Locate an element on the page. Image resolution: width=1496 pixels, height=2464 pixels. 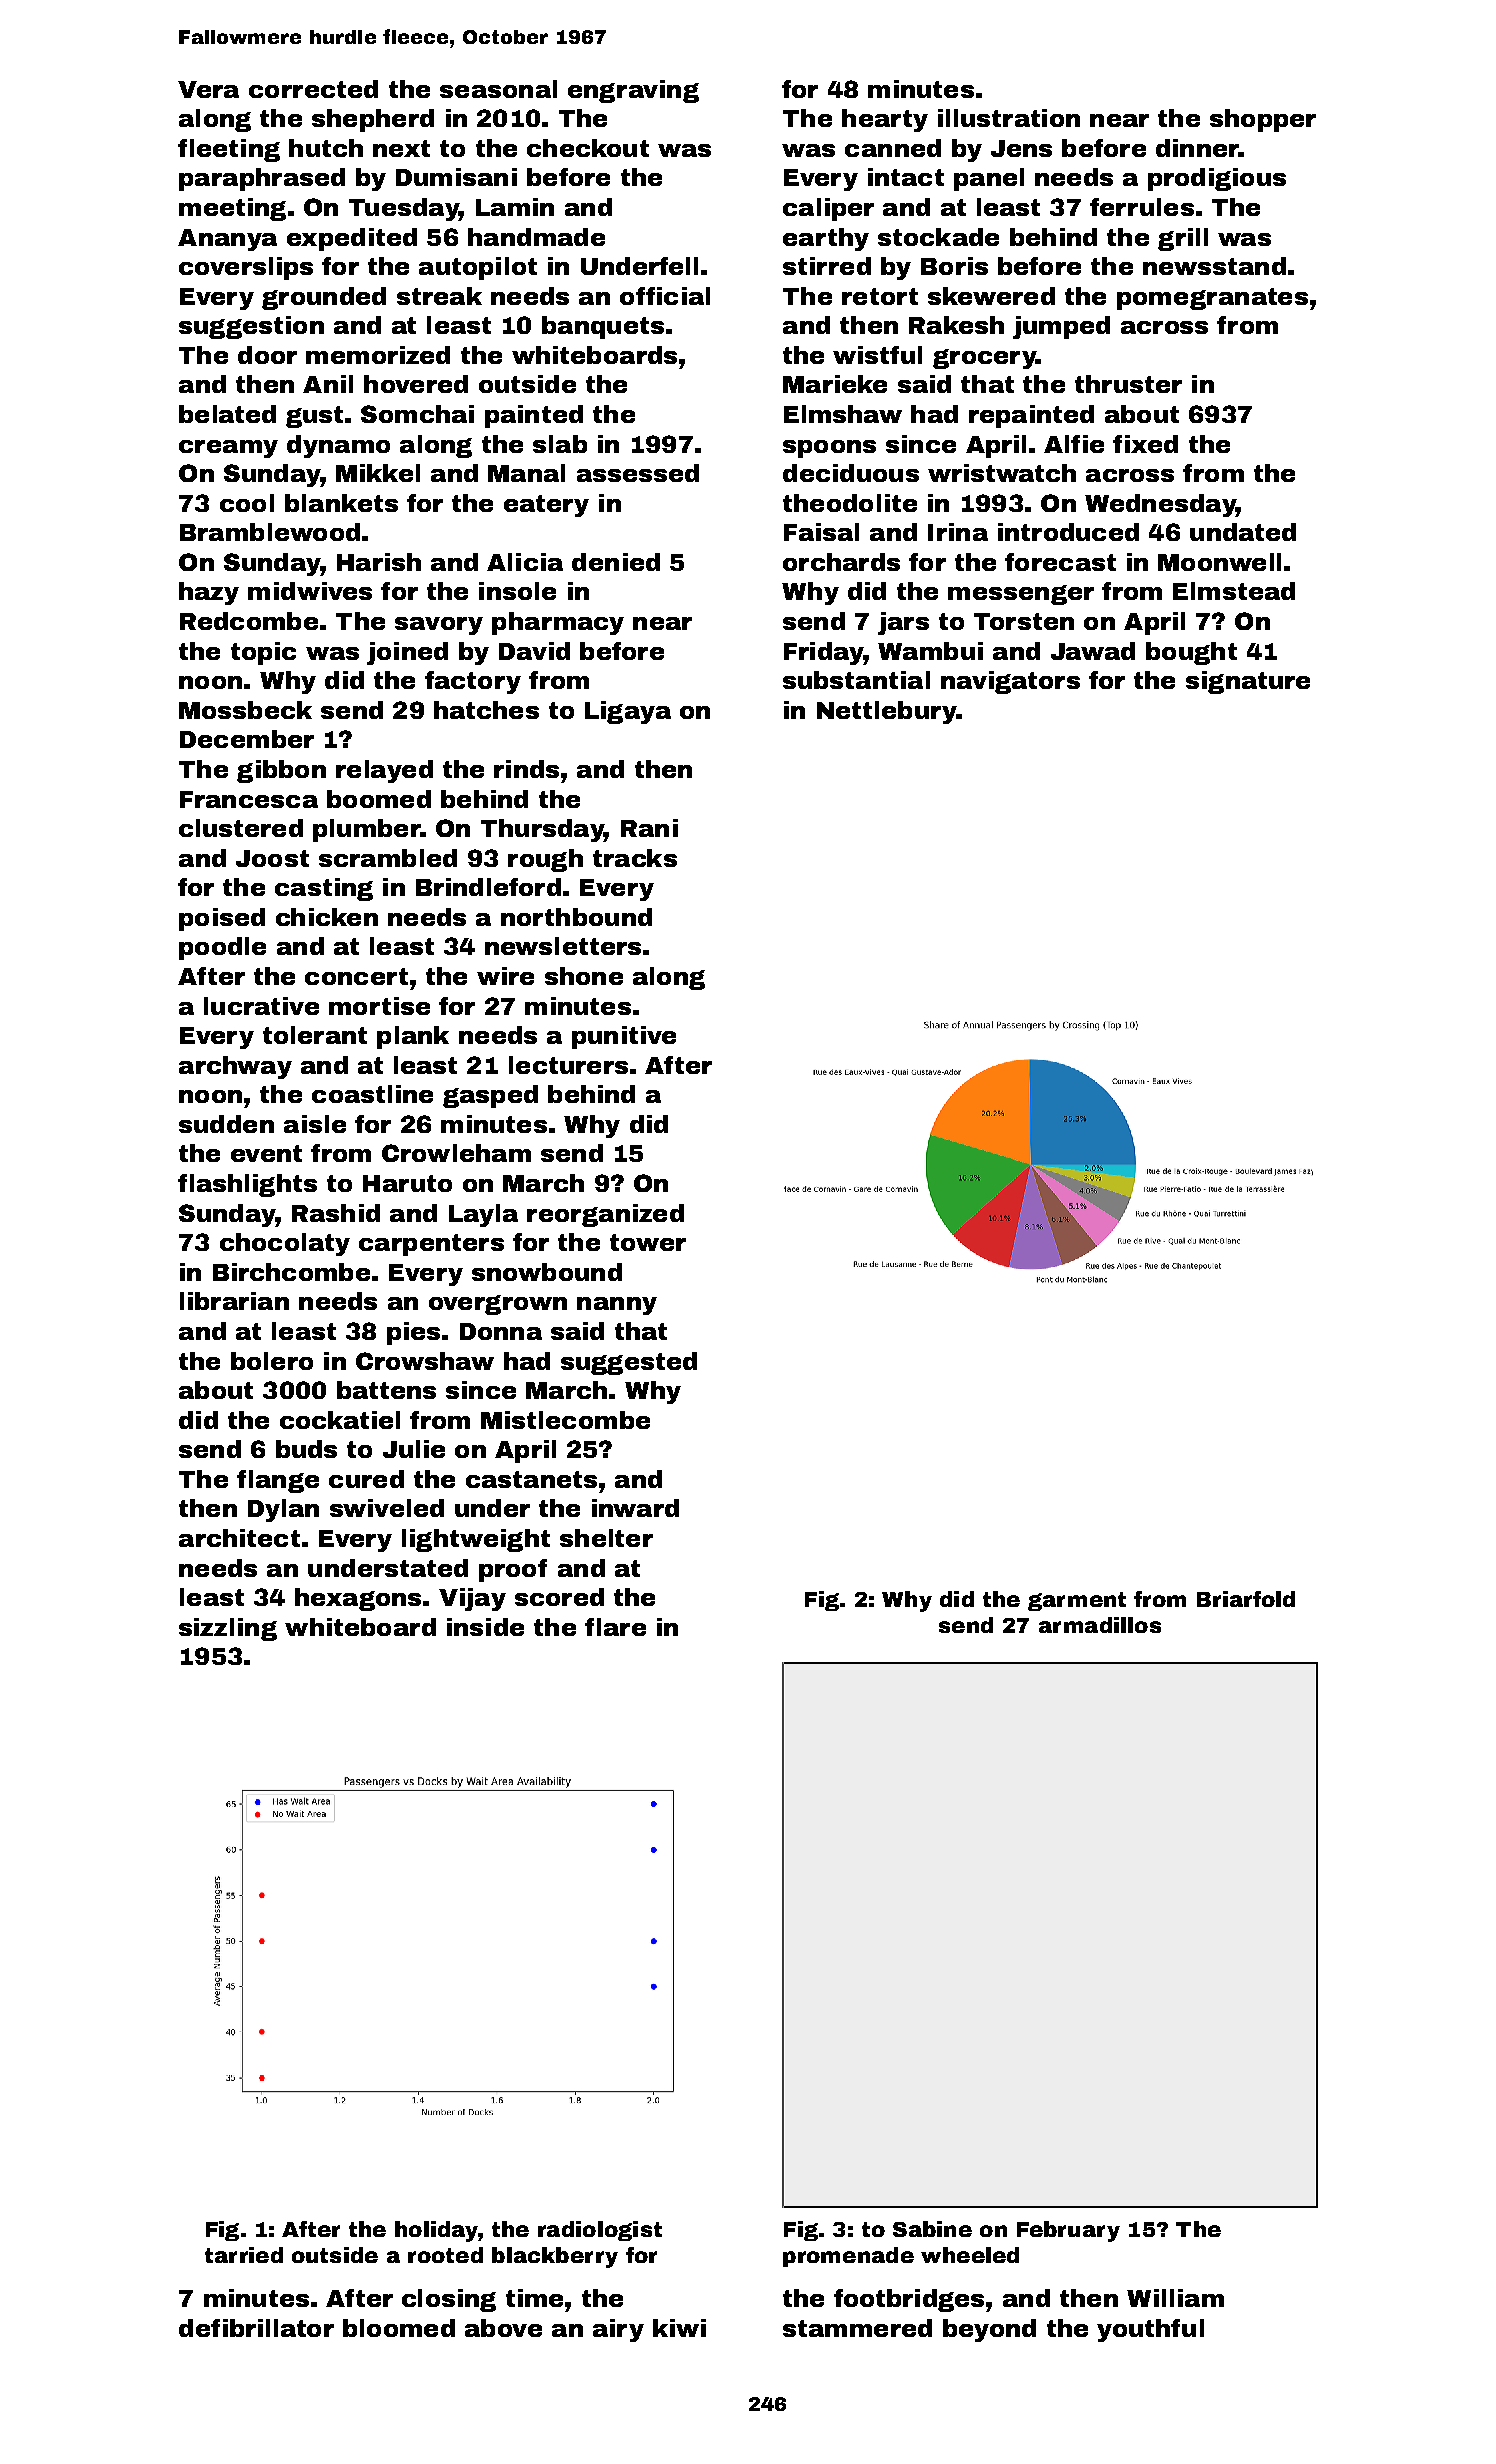
caliper is located at coordinates (828, 209).
